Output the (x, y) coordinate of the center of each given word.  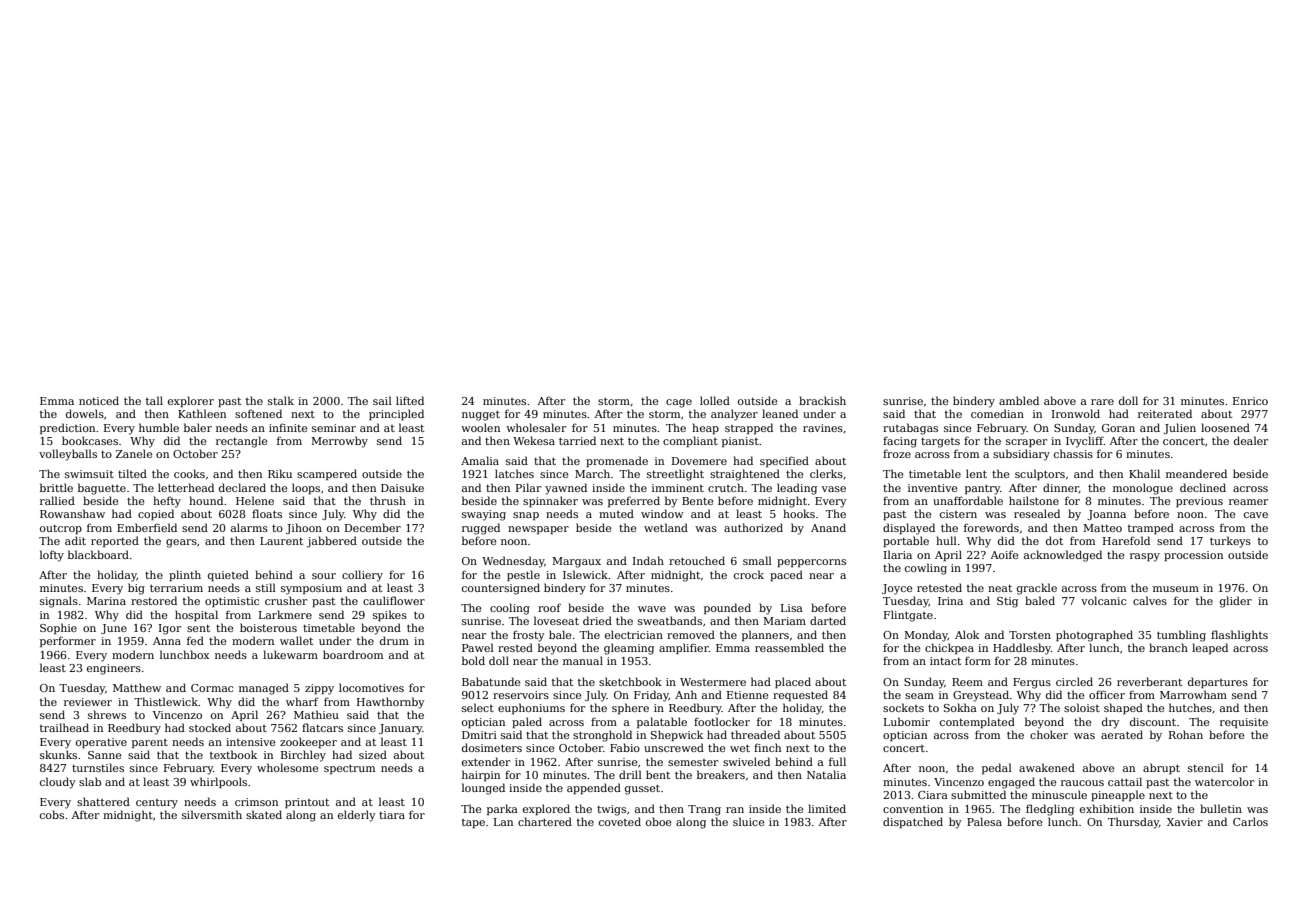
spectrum (349, 769)
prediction (67, 428)
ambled (1019, 400)
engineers (114, 669)
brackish (822, 400)
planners (765, 635)
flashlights (1239, 636)
